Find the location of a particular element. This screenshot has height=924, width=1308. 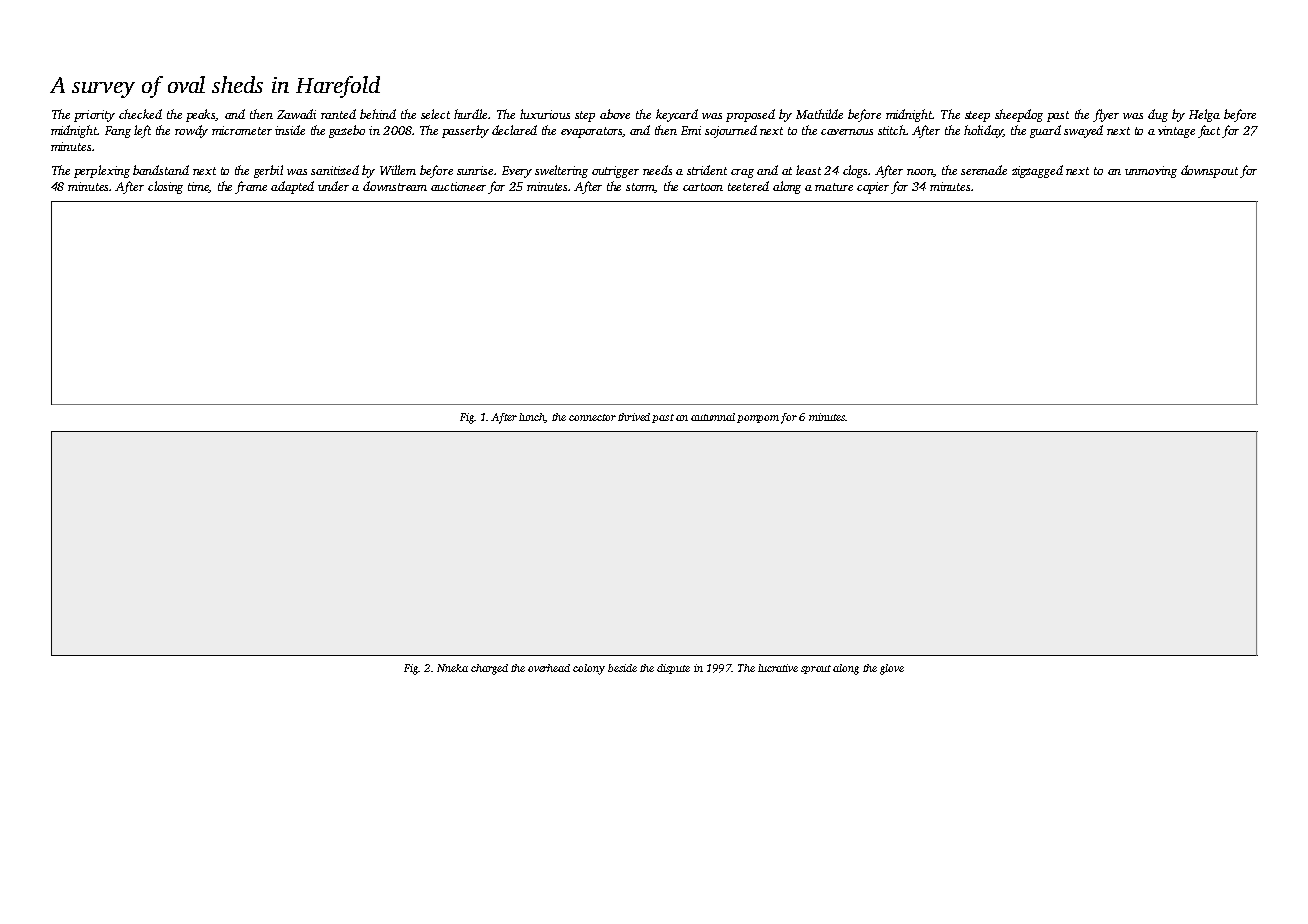

lucrative is located at coordinates (778, 668).
